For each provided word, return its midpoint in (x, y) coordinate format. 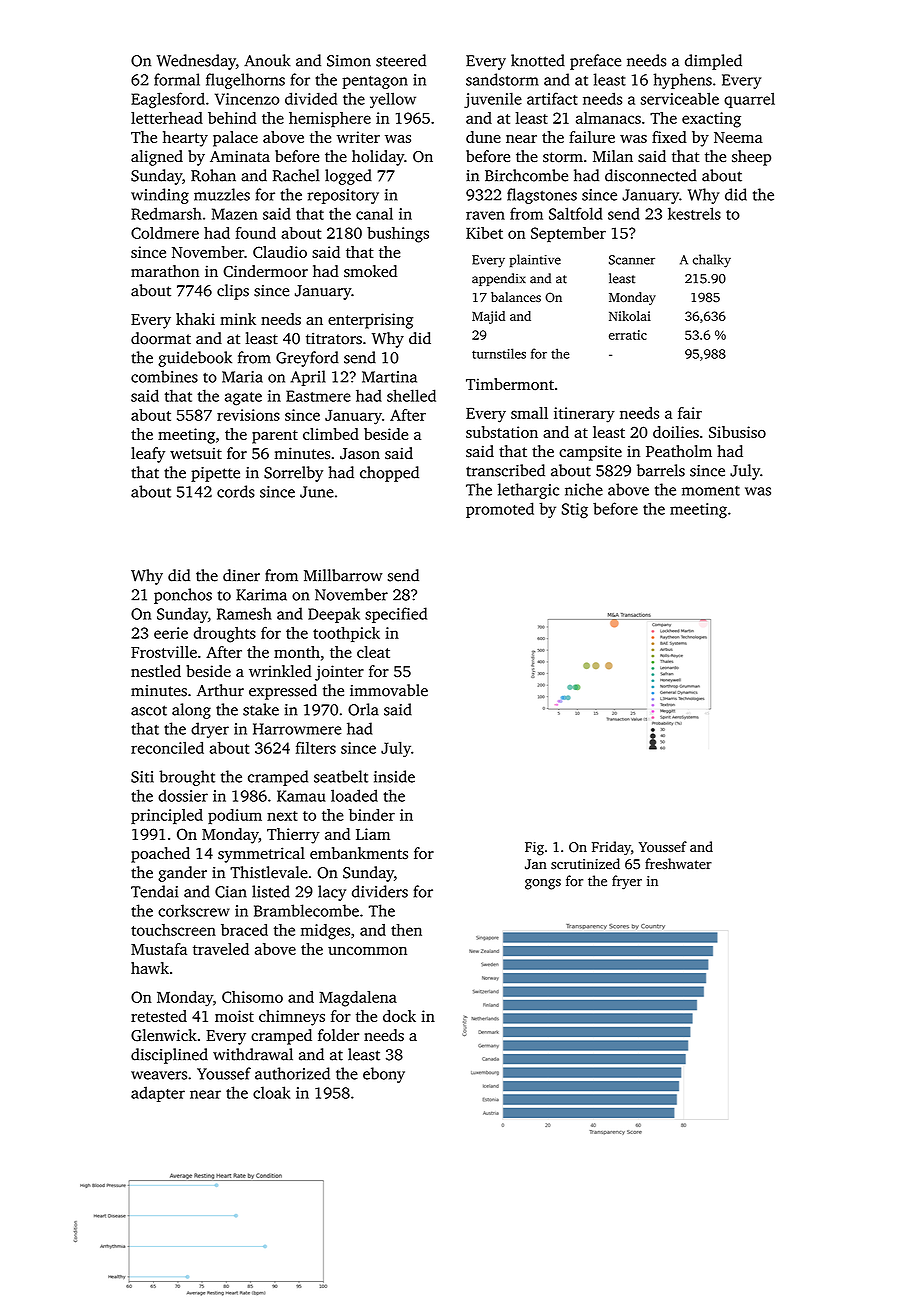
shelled (411, 395)
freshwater (678, 864)
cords (236, 491)
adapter (158, 1094)
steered (401, 60)
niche (584, 489)
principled (167, 816)
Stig (575, 511)
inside (394, 776)
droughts (225, 635)
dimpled (713, 62)
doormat (161, 338)
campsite (590, 453)
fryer (627, 882)
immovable (389, 690)
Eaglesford (168, 100)
